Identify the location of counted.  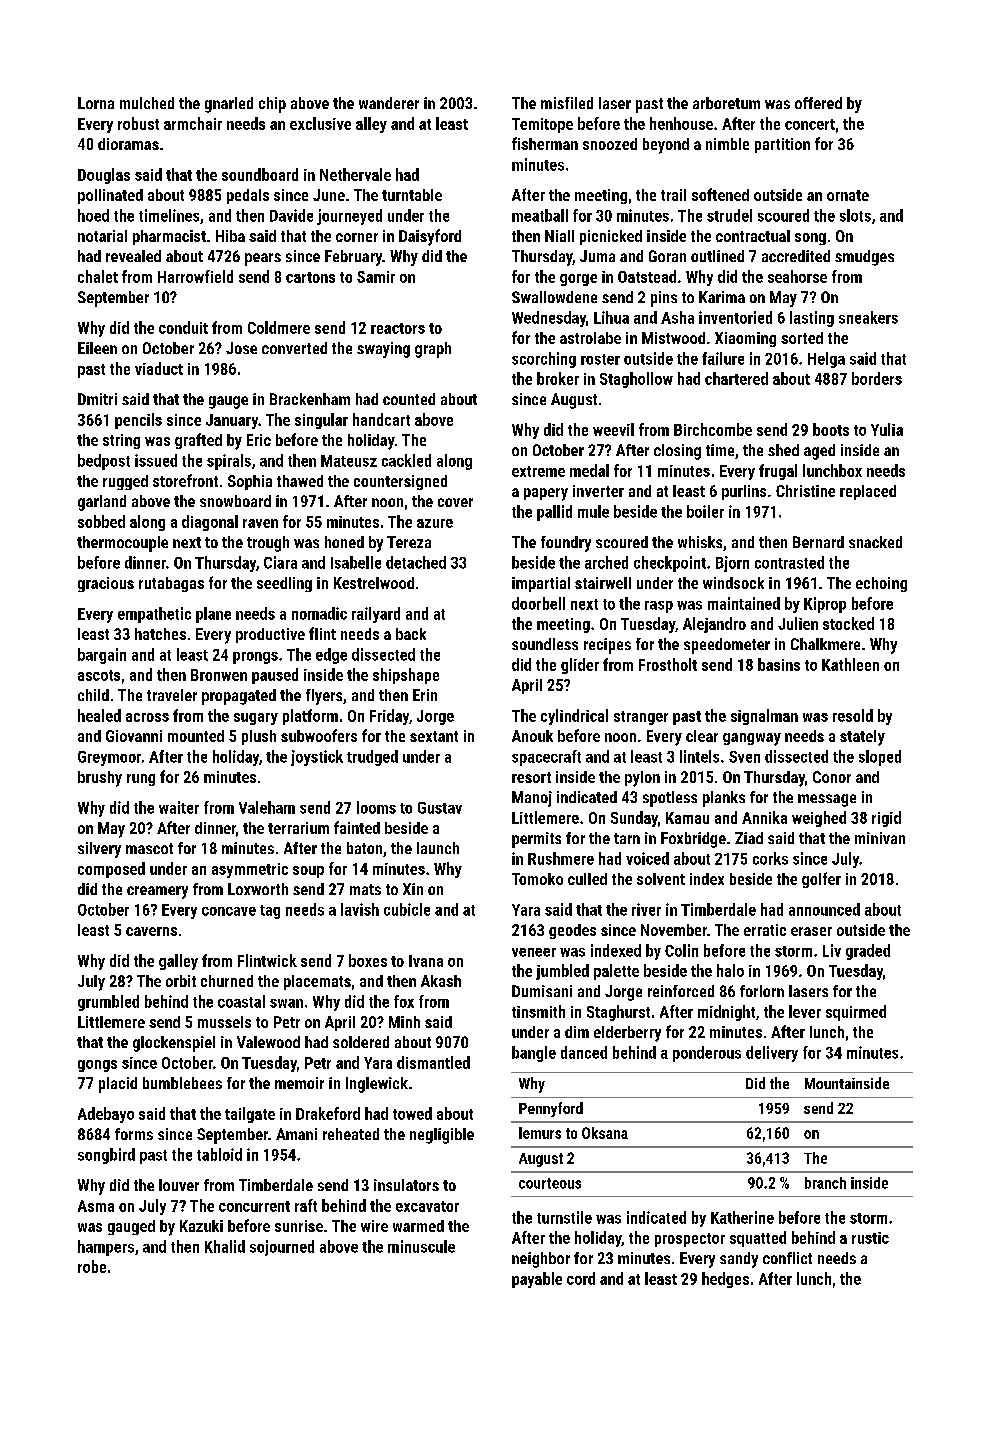
(409, 399).
